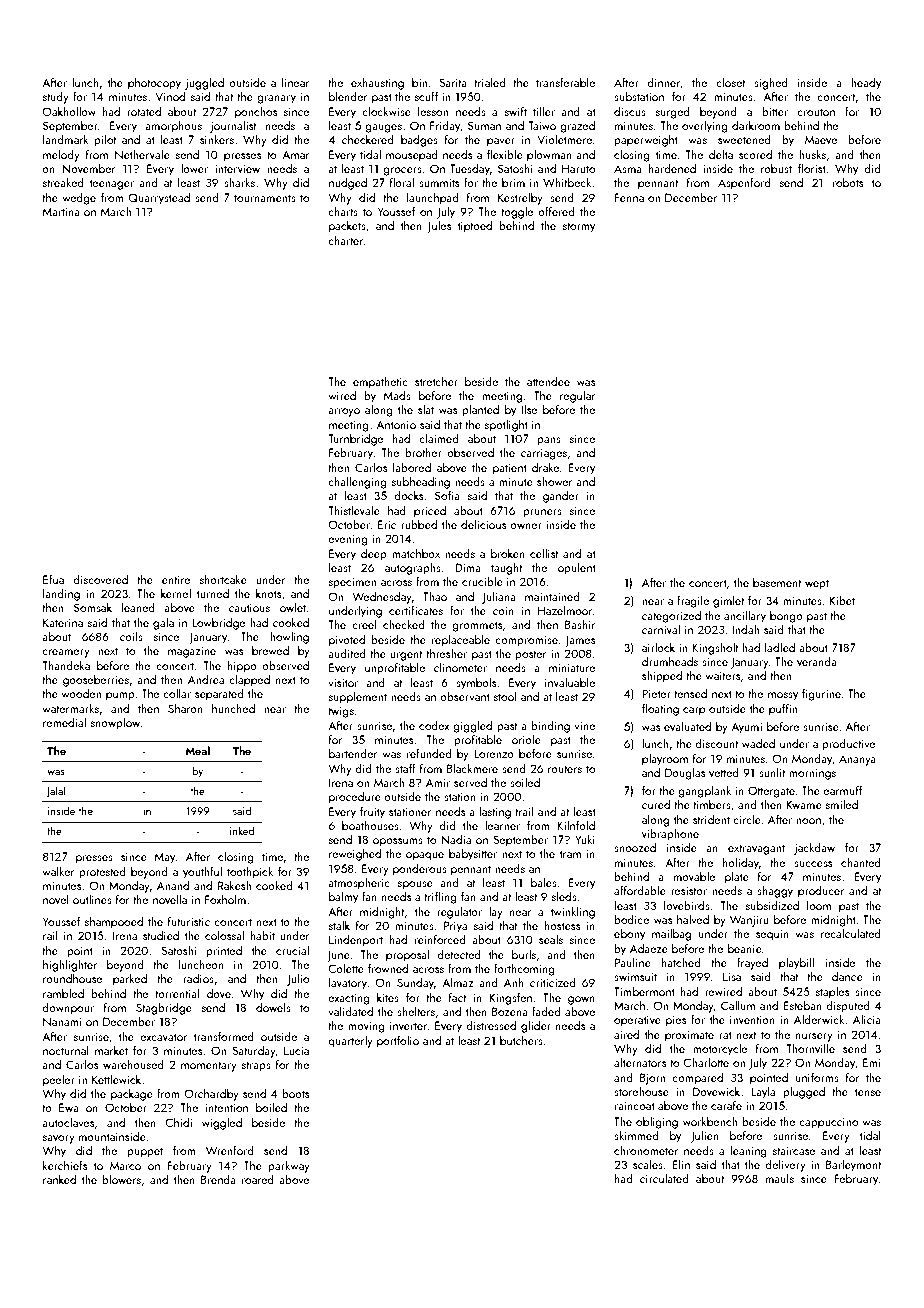 The image size is (924, 1308). Describe the element at coordinates (577, 397) in the screenshot. I see `regular` at that location.
